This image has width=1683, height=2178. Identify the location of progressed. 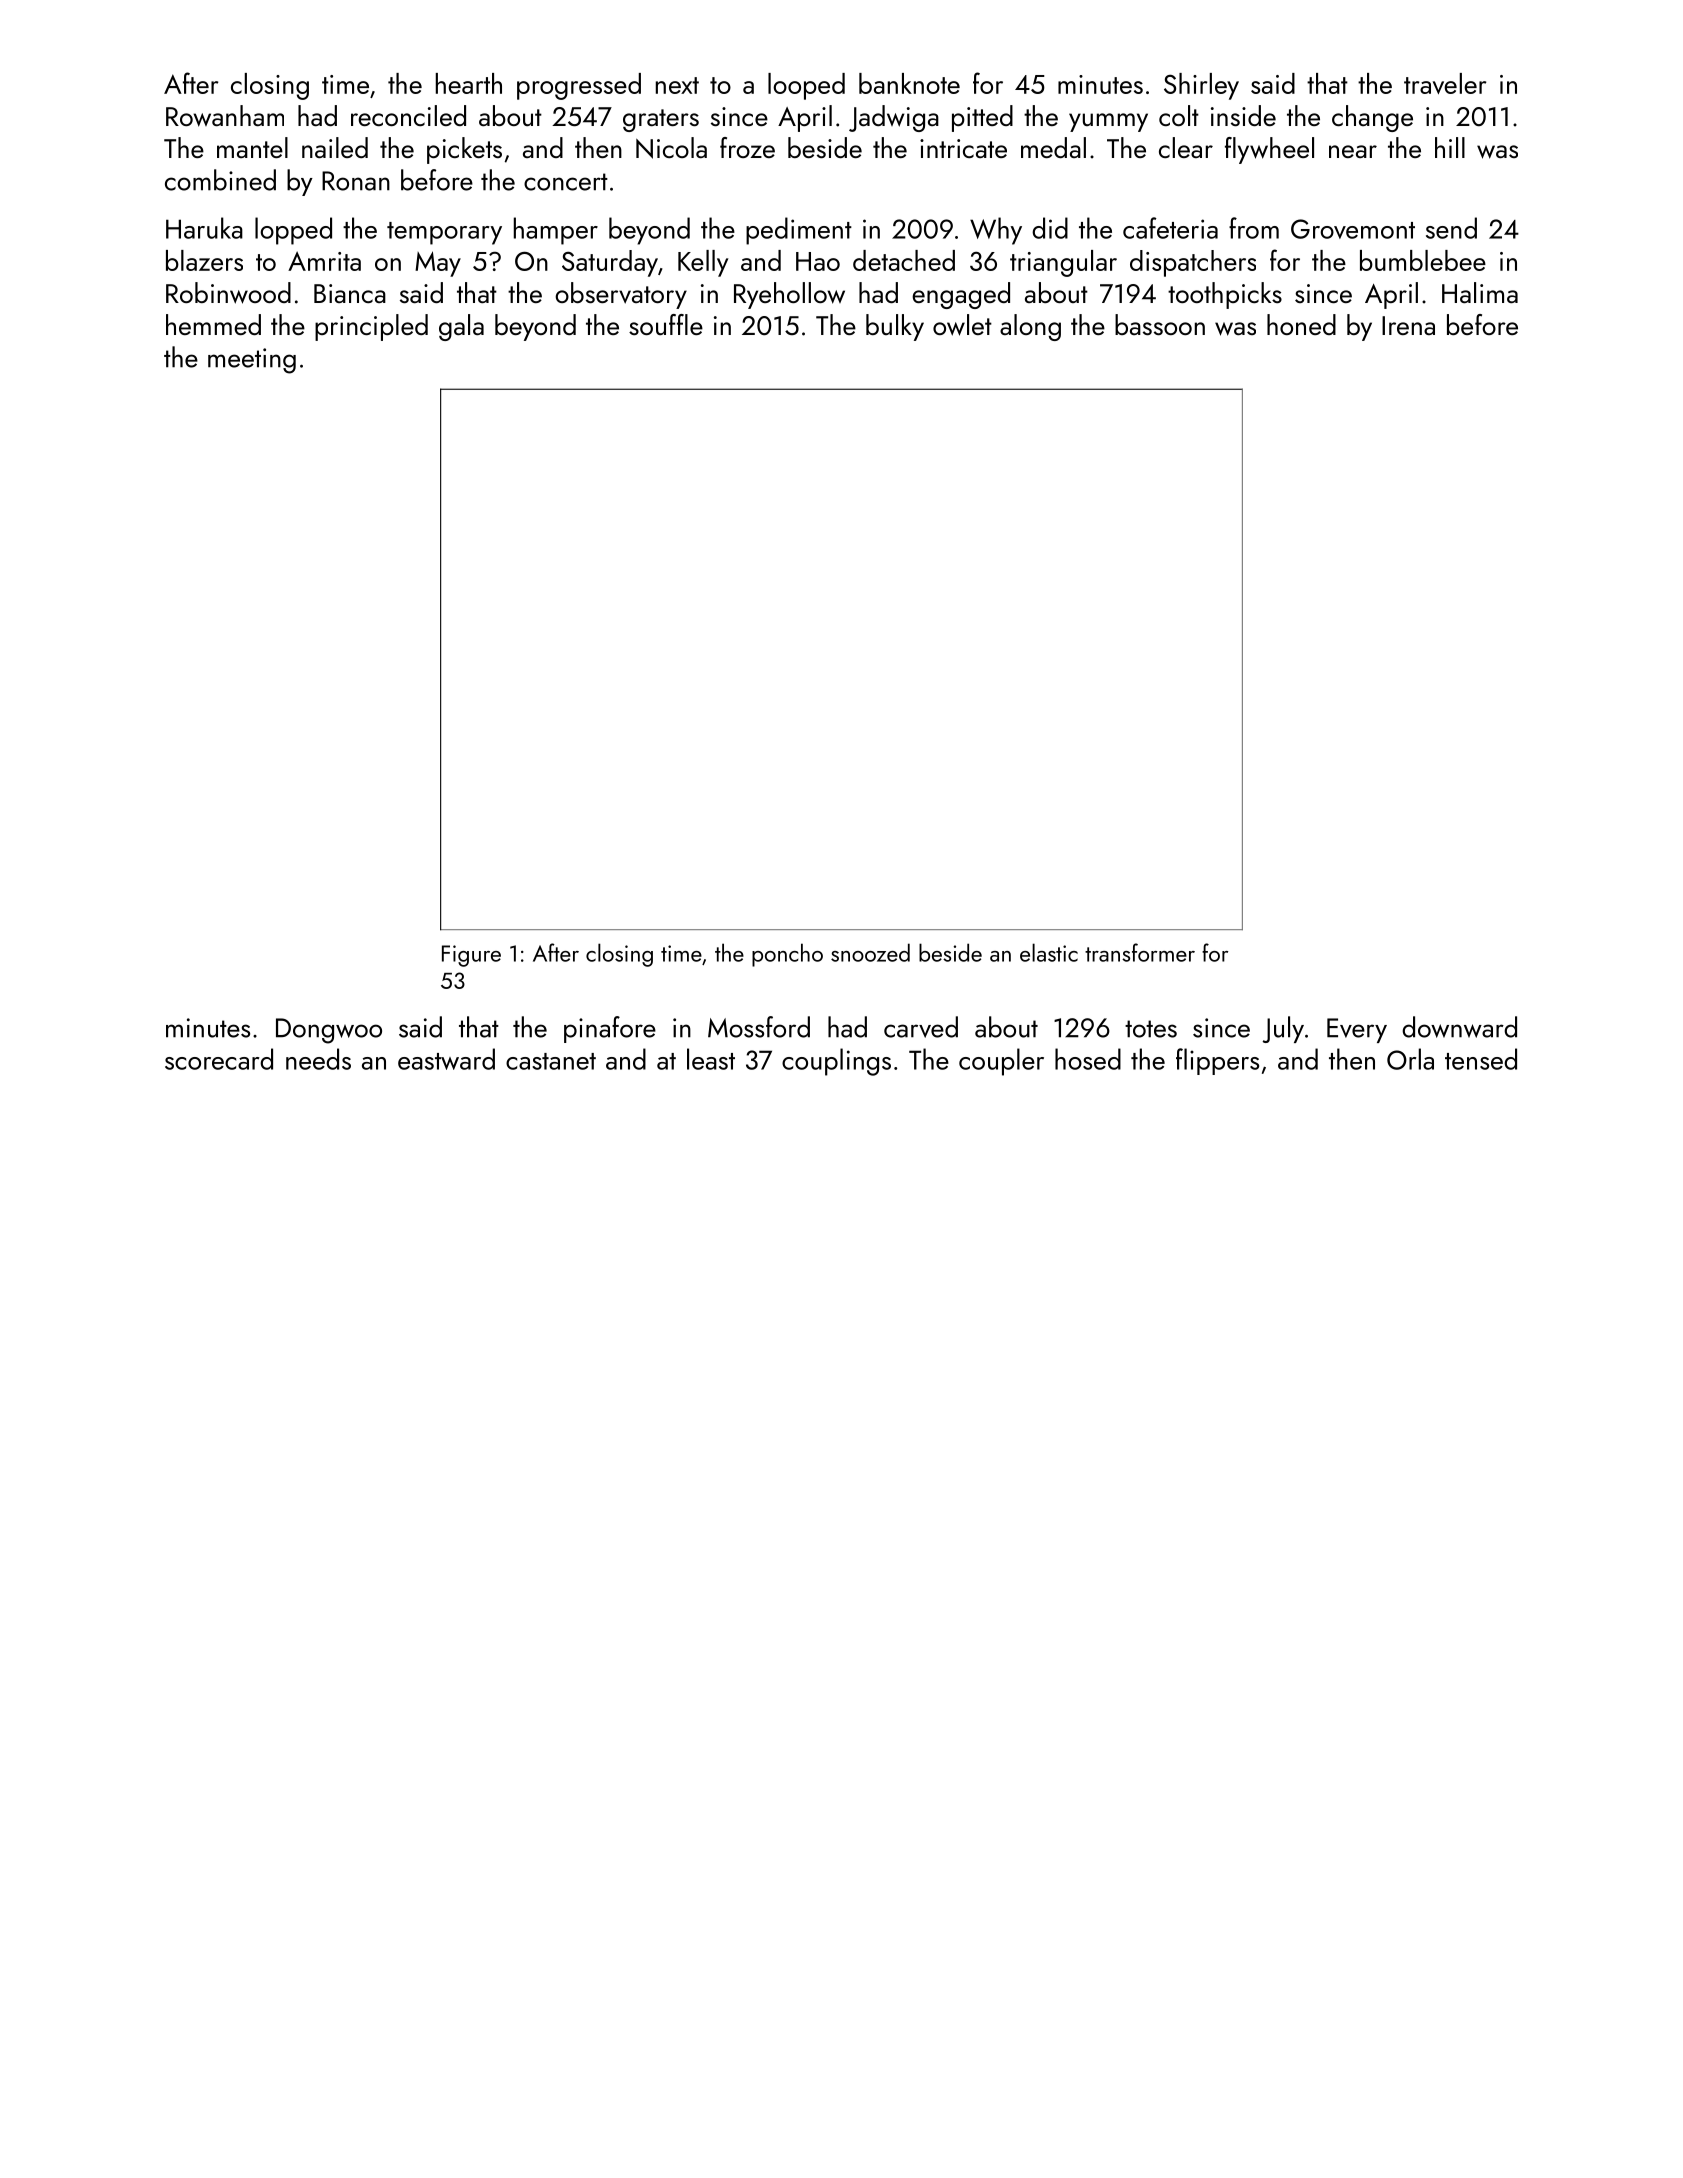
(579, 86).
